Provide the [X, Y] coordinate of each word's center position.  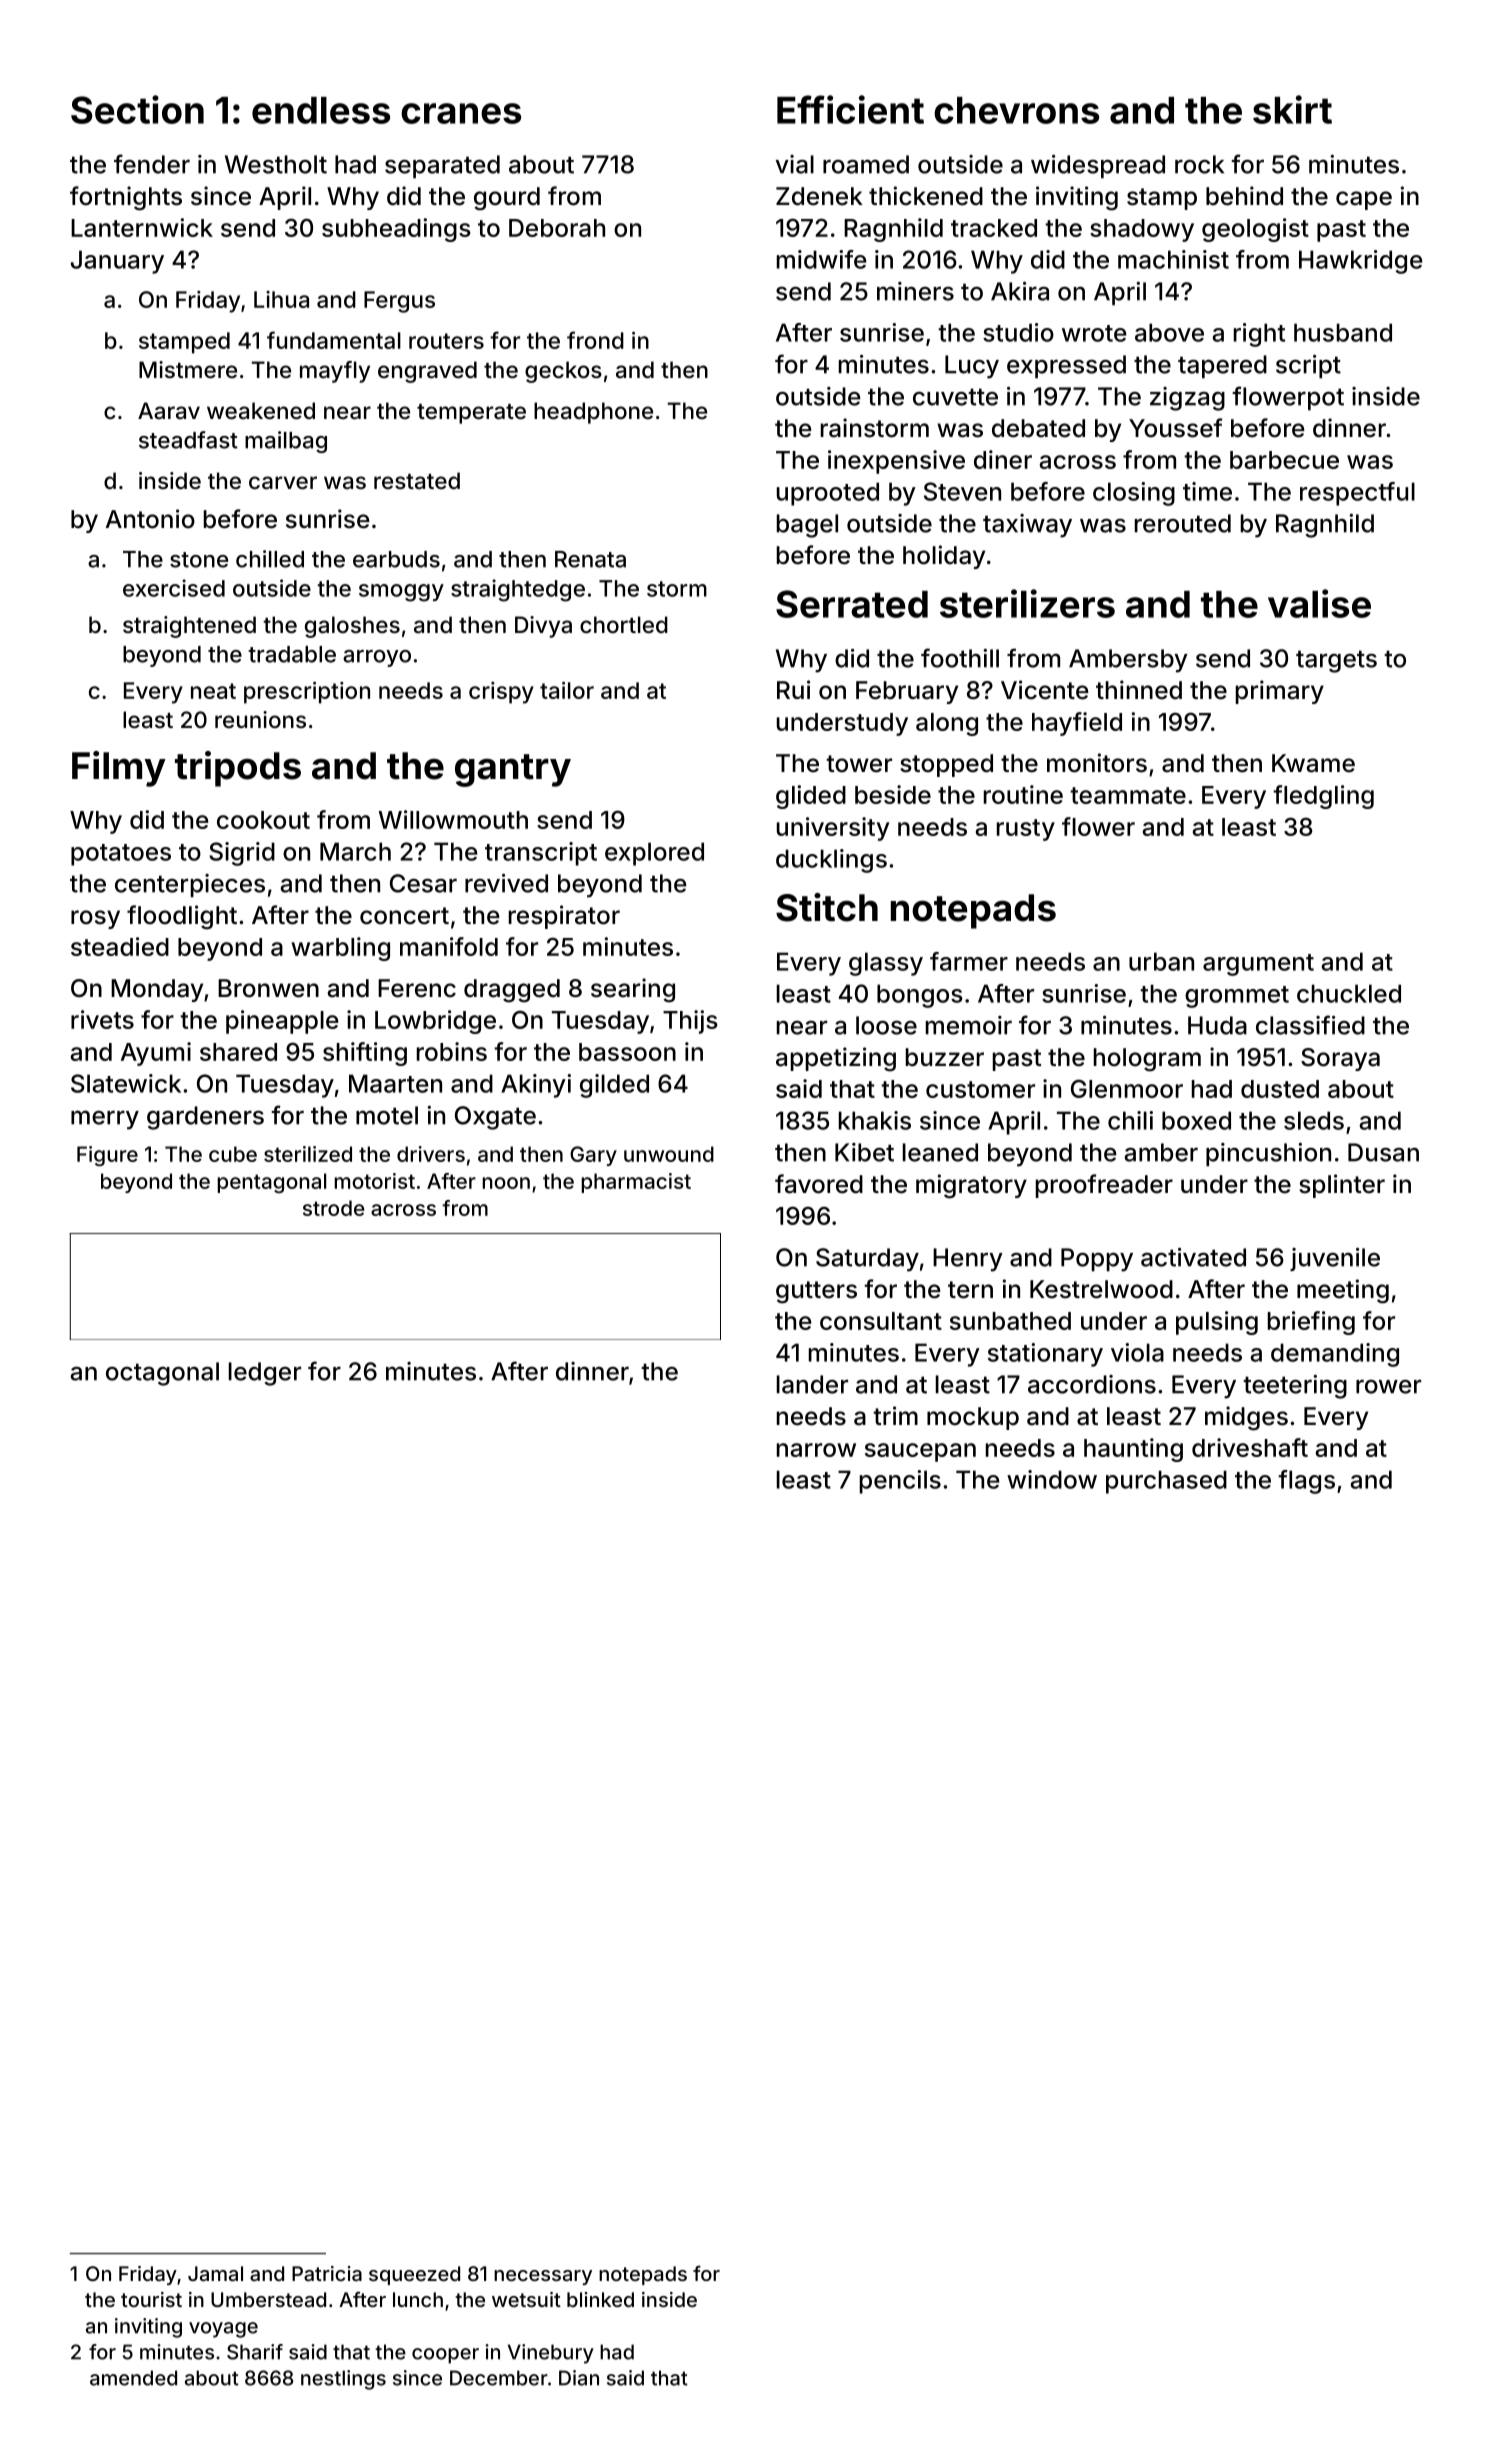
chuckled [1349, 993]
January [117, 262]
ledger [265, 1374]
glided [811, 797]
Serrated [852, 604]
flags [1306, 1482]
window [1052, 1479]
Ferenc [417, 988]
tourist [151, 2299]
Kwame [1313, 763]
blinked [600, 2299]
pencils [900, 1482]
